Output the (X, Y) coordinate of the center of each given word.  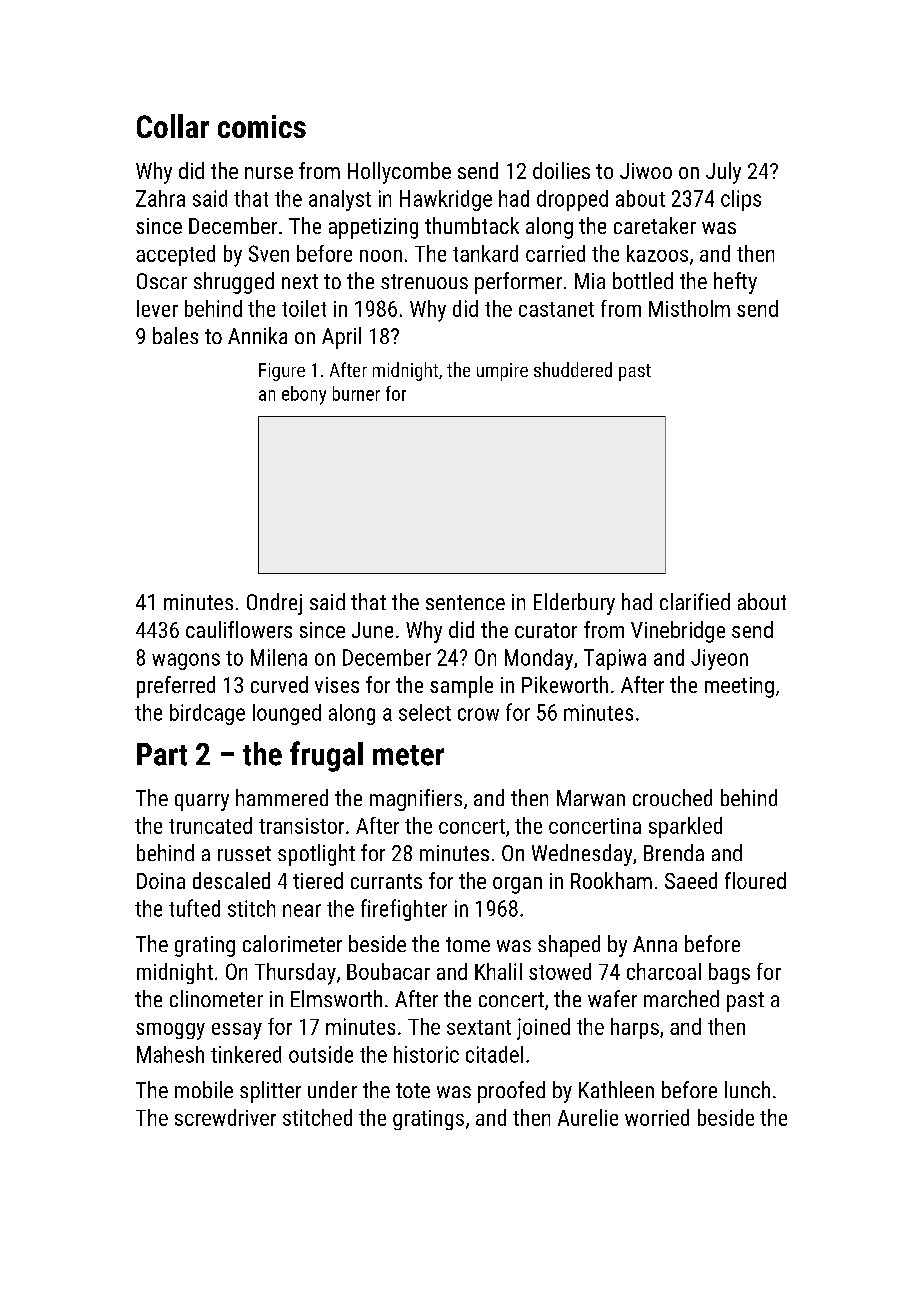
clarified (695, 601)
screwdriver (225, 1117)
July (723, 173)
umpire (502, 372)
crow (478, 714)
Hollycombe (399, 173)
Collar (173, 126)
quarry (202, 802)
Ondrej (274, 604)
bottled (643, 280)
